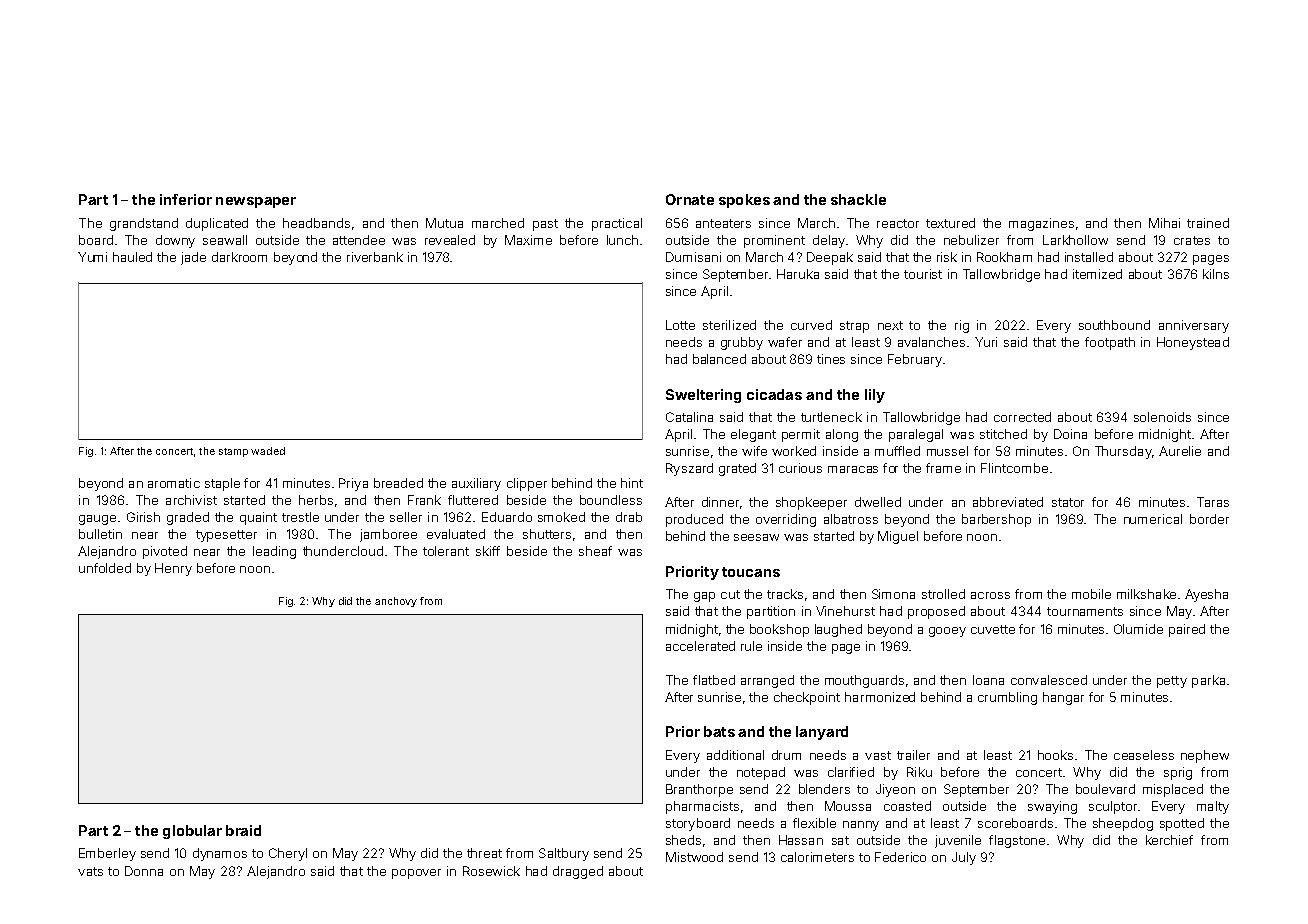 Image resolution: width=1308 pixels, height=924 pixels. What do you see at coordinates (1070, 434) in the screenshot?
I see `Doina` at bounding box center [1070, 434].
